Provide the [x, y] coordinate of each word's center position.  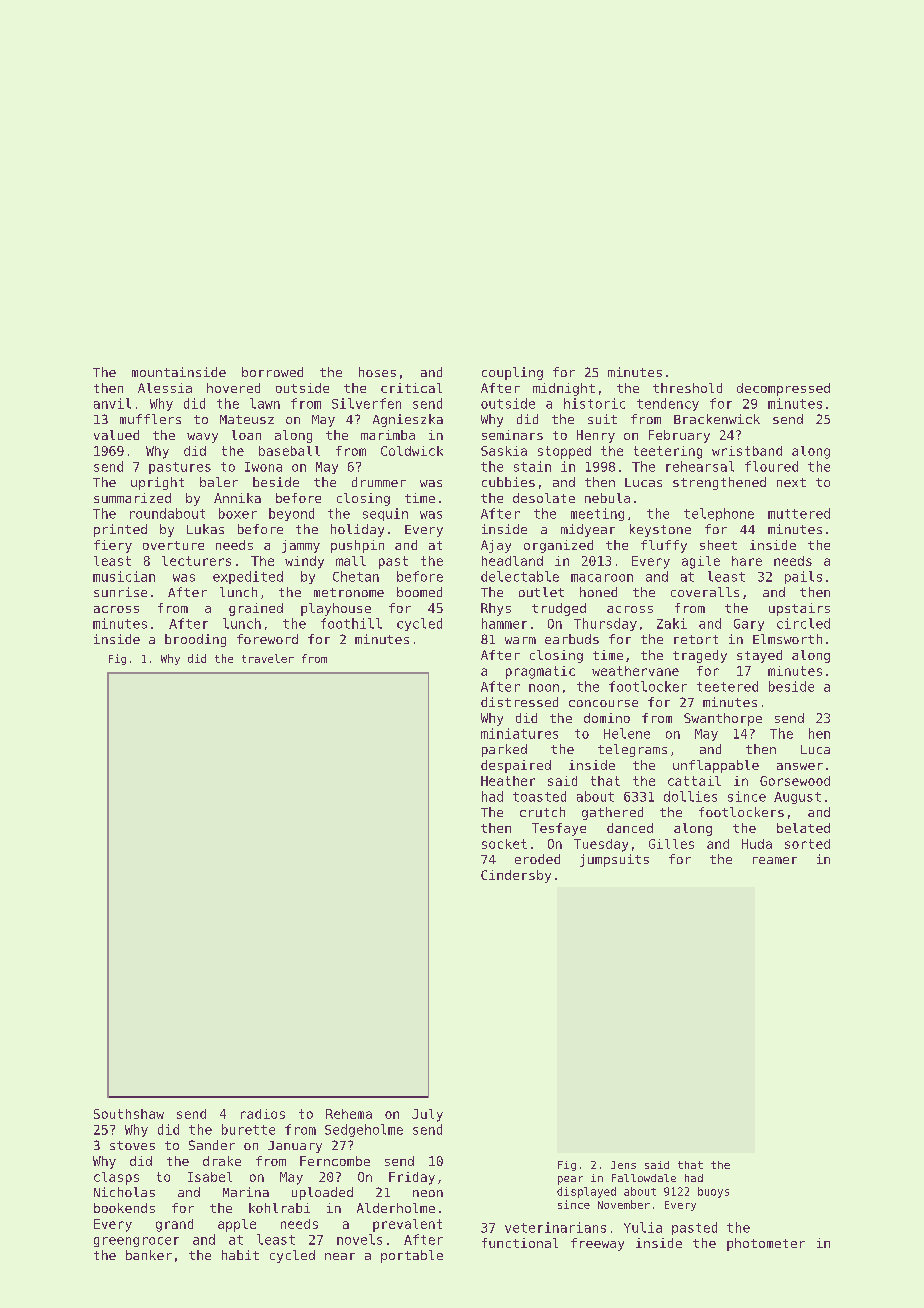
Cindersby [516, 876]
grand [174, 1225]
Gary [749, 625]
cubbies [508, 482]
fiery [113, 546]
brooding [195, 640]
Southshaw [129, 1114]
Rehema [349, 1114]
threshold [687, 388]
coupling [512, 373]
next [791, 482]
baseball [289, 451]
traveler [268, 658]
